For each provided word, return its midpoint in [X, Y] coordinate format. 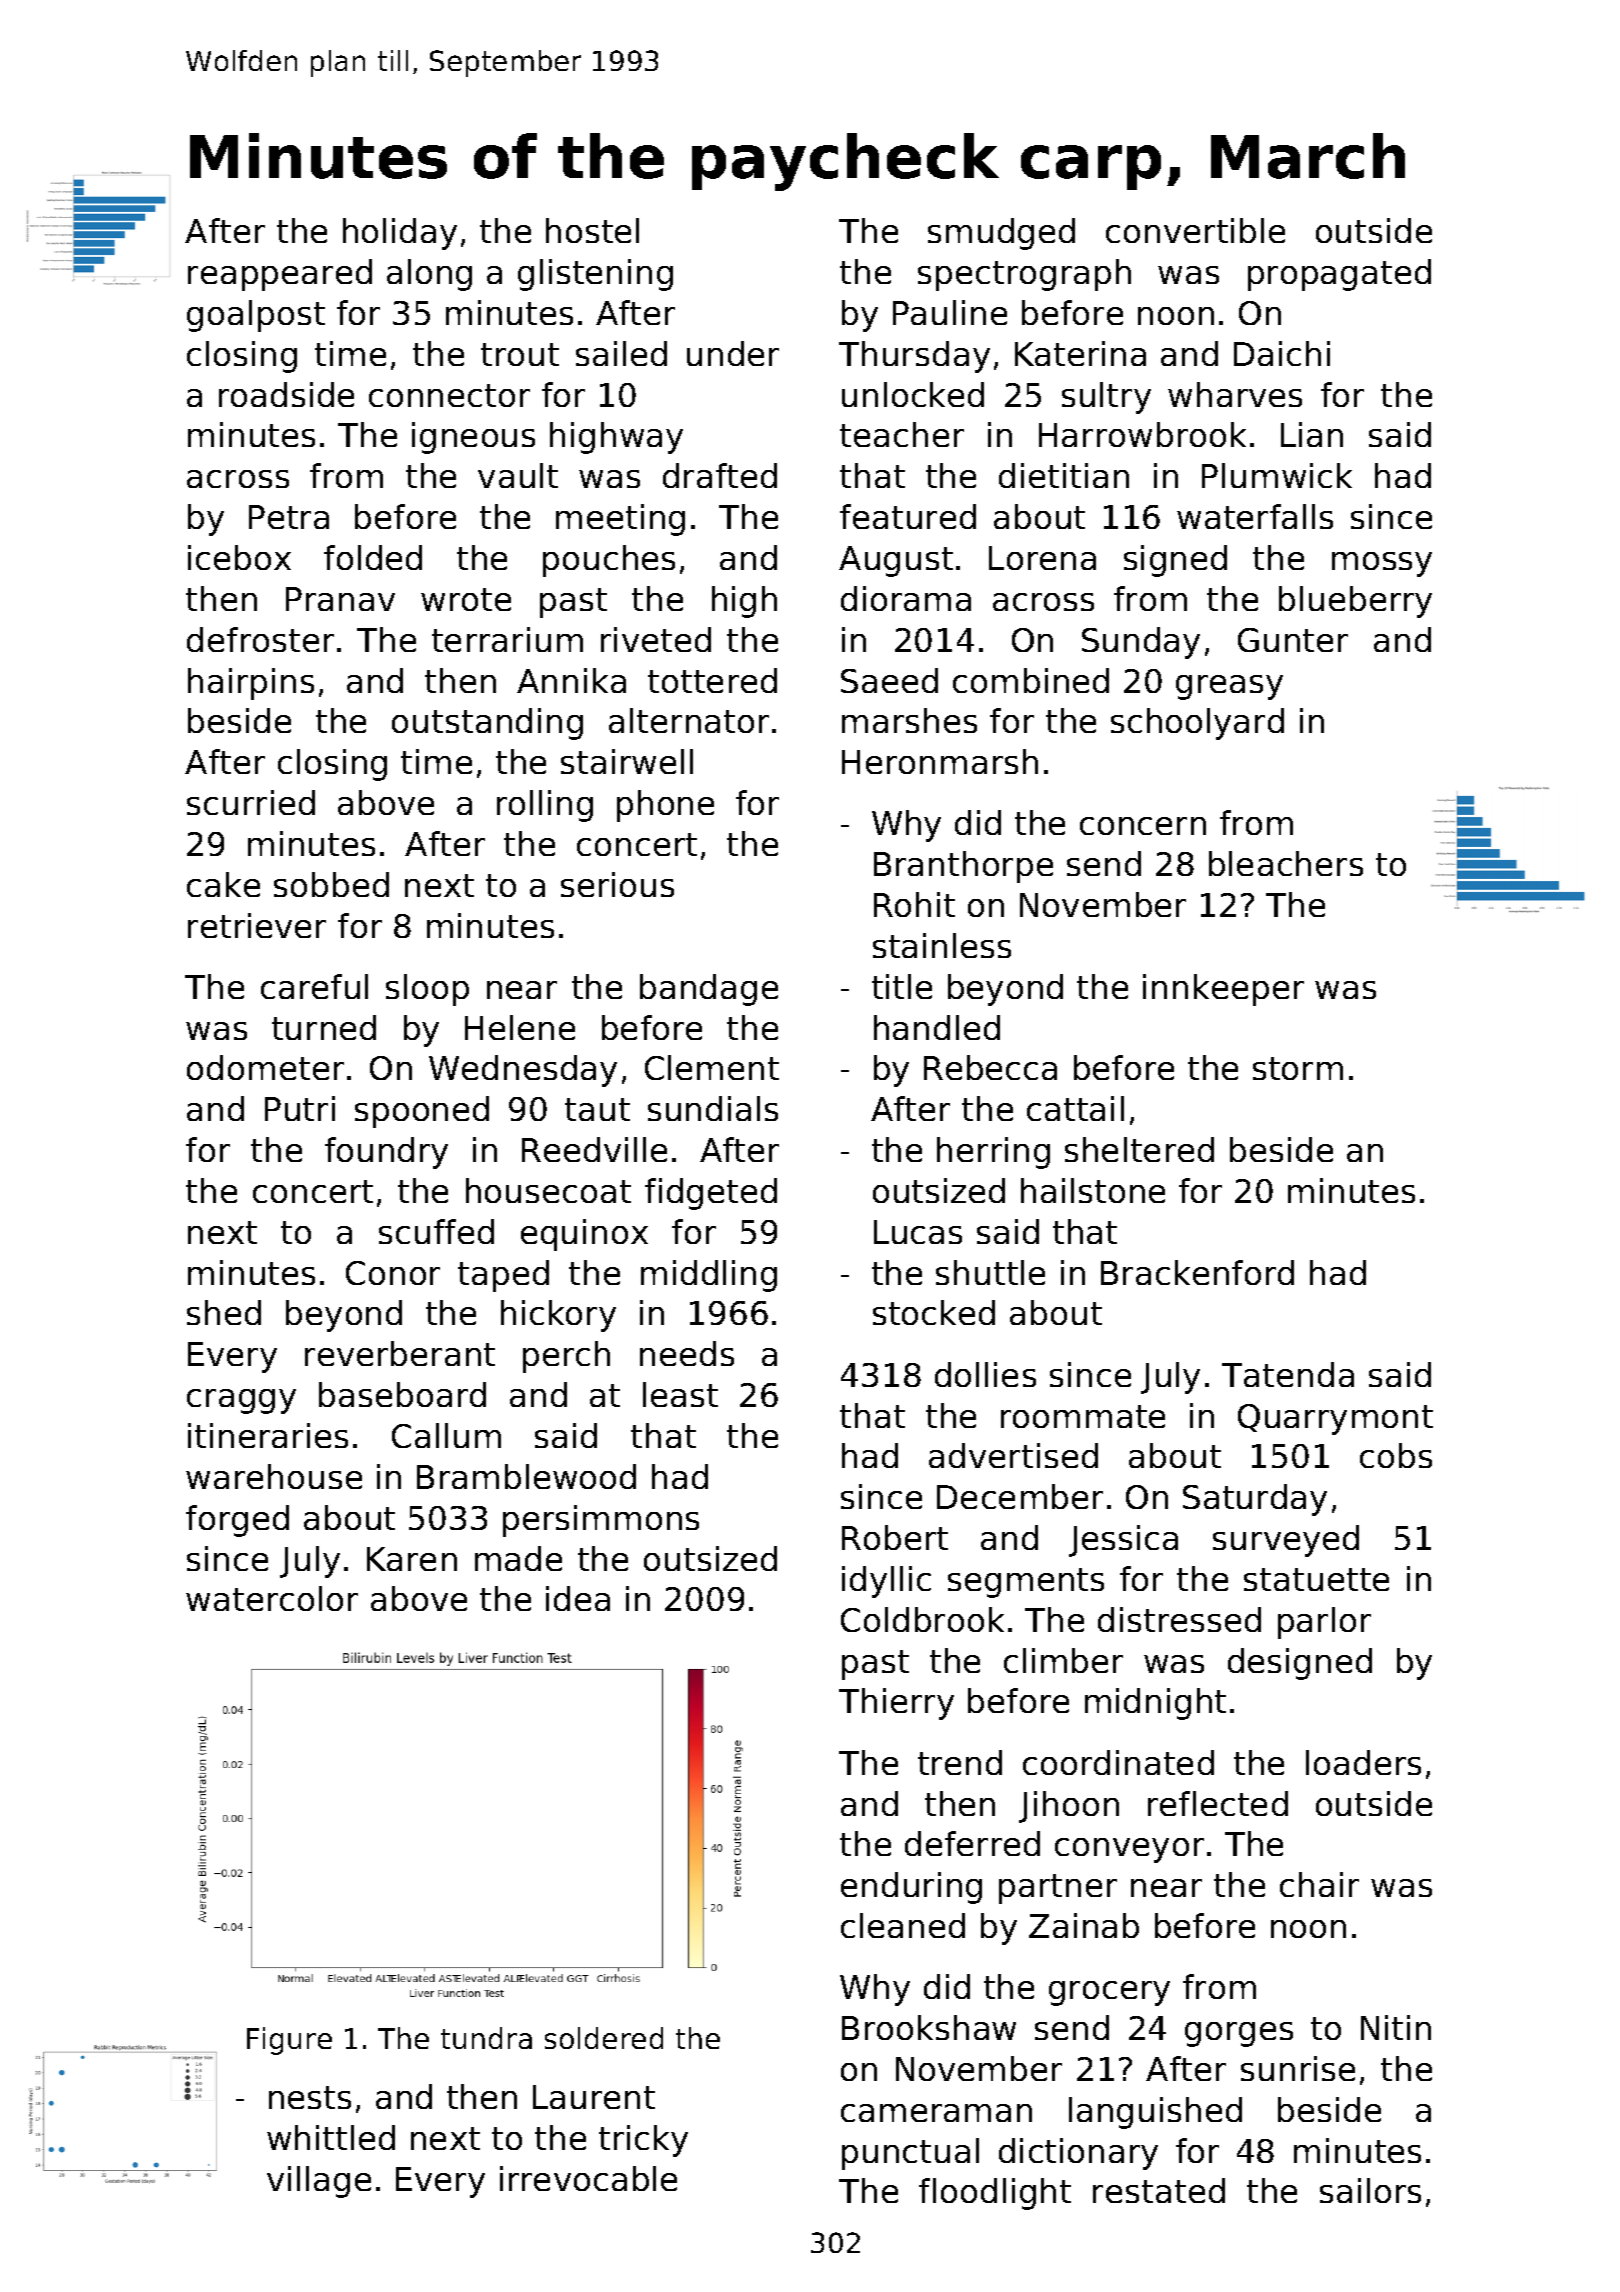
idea [578, 1598]
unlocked [913, 394]
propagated [1339, 275]
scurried [251, 802]
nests [310, 2097]
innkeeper [1223, 990]
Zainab [1084, 1925]
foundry [386, 1153]
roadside [286, 394]
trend [960, 1762]
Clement [712, 1067]
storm [1298, 1068]
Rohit [914, 904]
